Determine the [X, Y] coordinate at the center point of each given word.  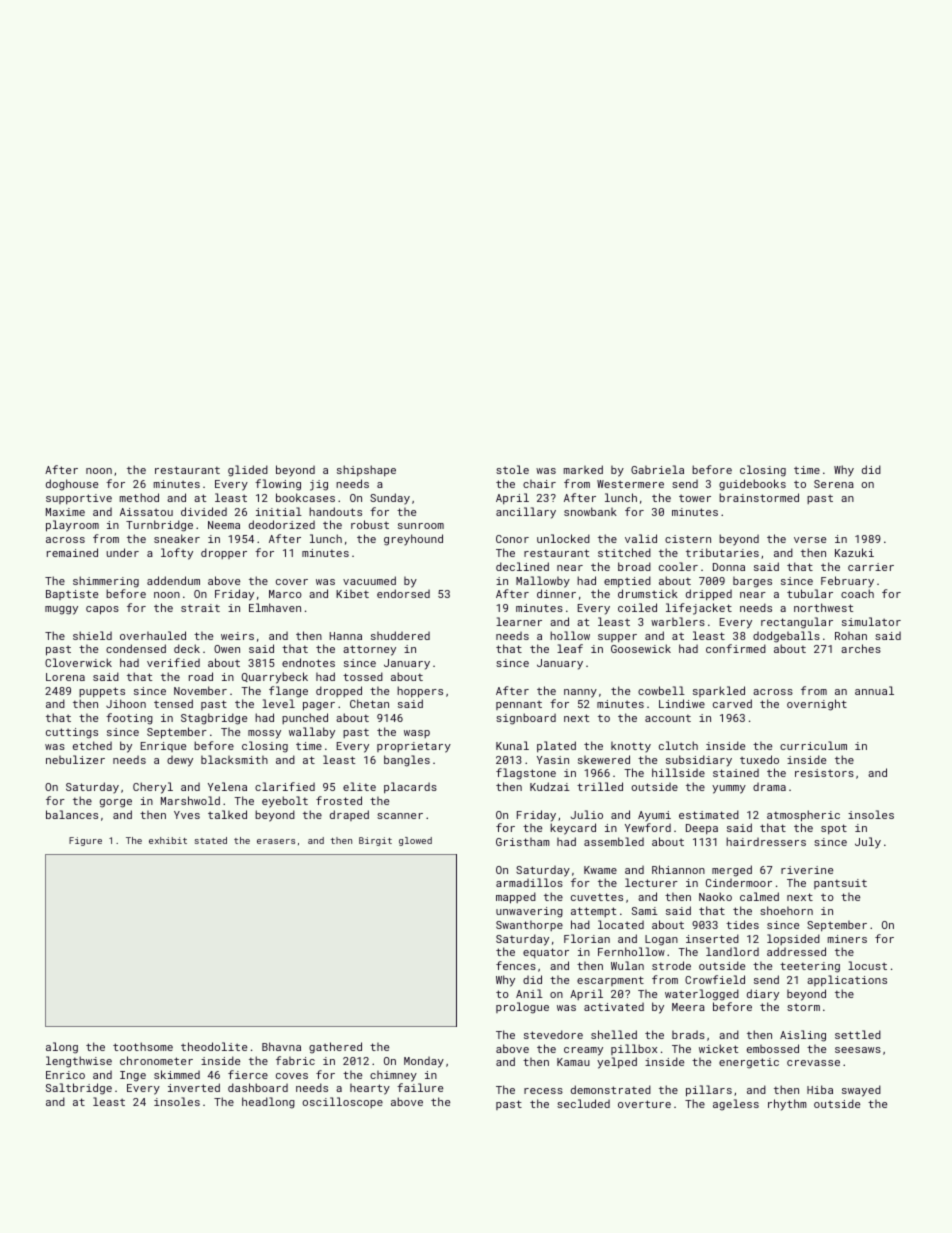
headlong [268, 1103]
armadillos [529, 882]
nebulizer [75, 759]
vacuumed [369, 580]
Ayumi [654, 816]
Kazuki [854, 552]
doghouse [72, 485]
